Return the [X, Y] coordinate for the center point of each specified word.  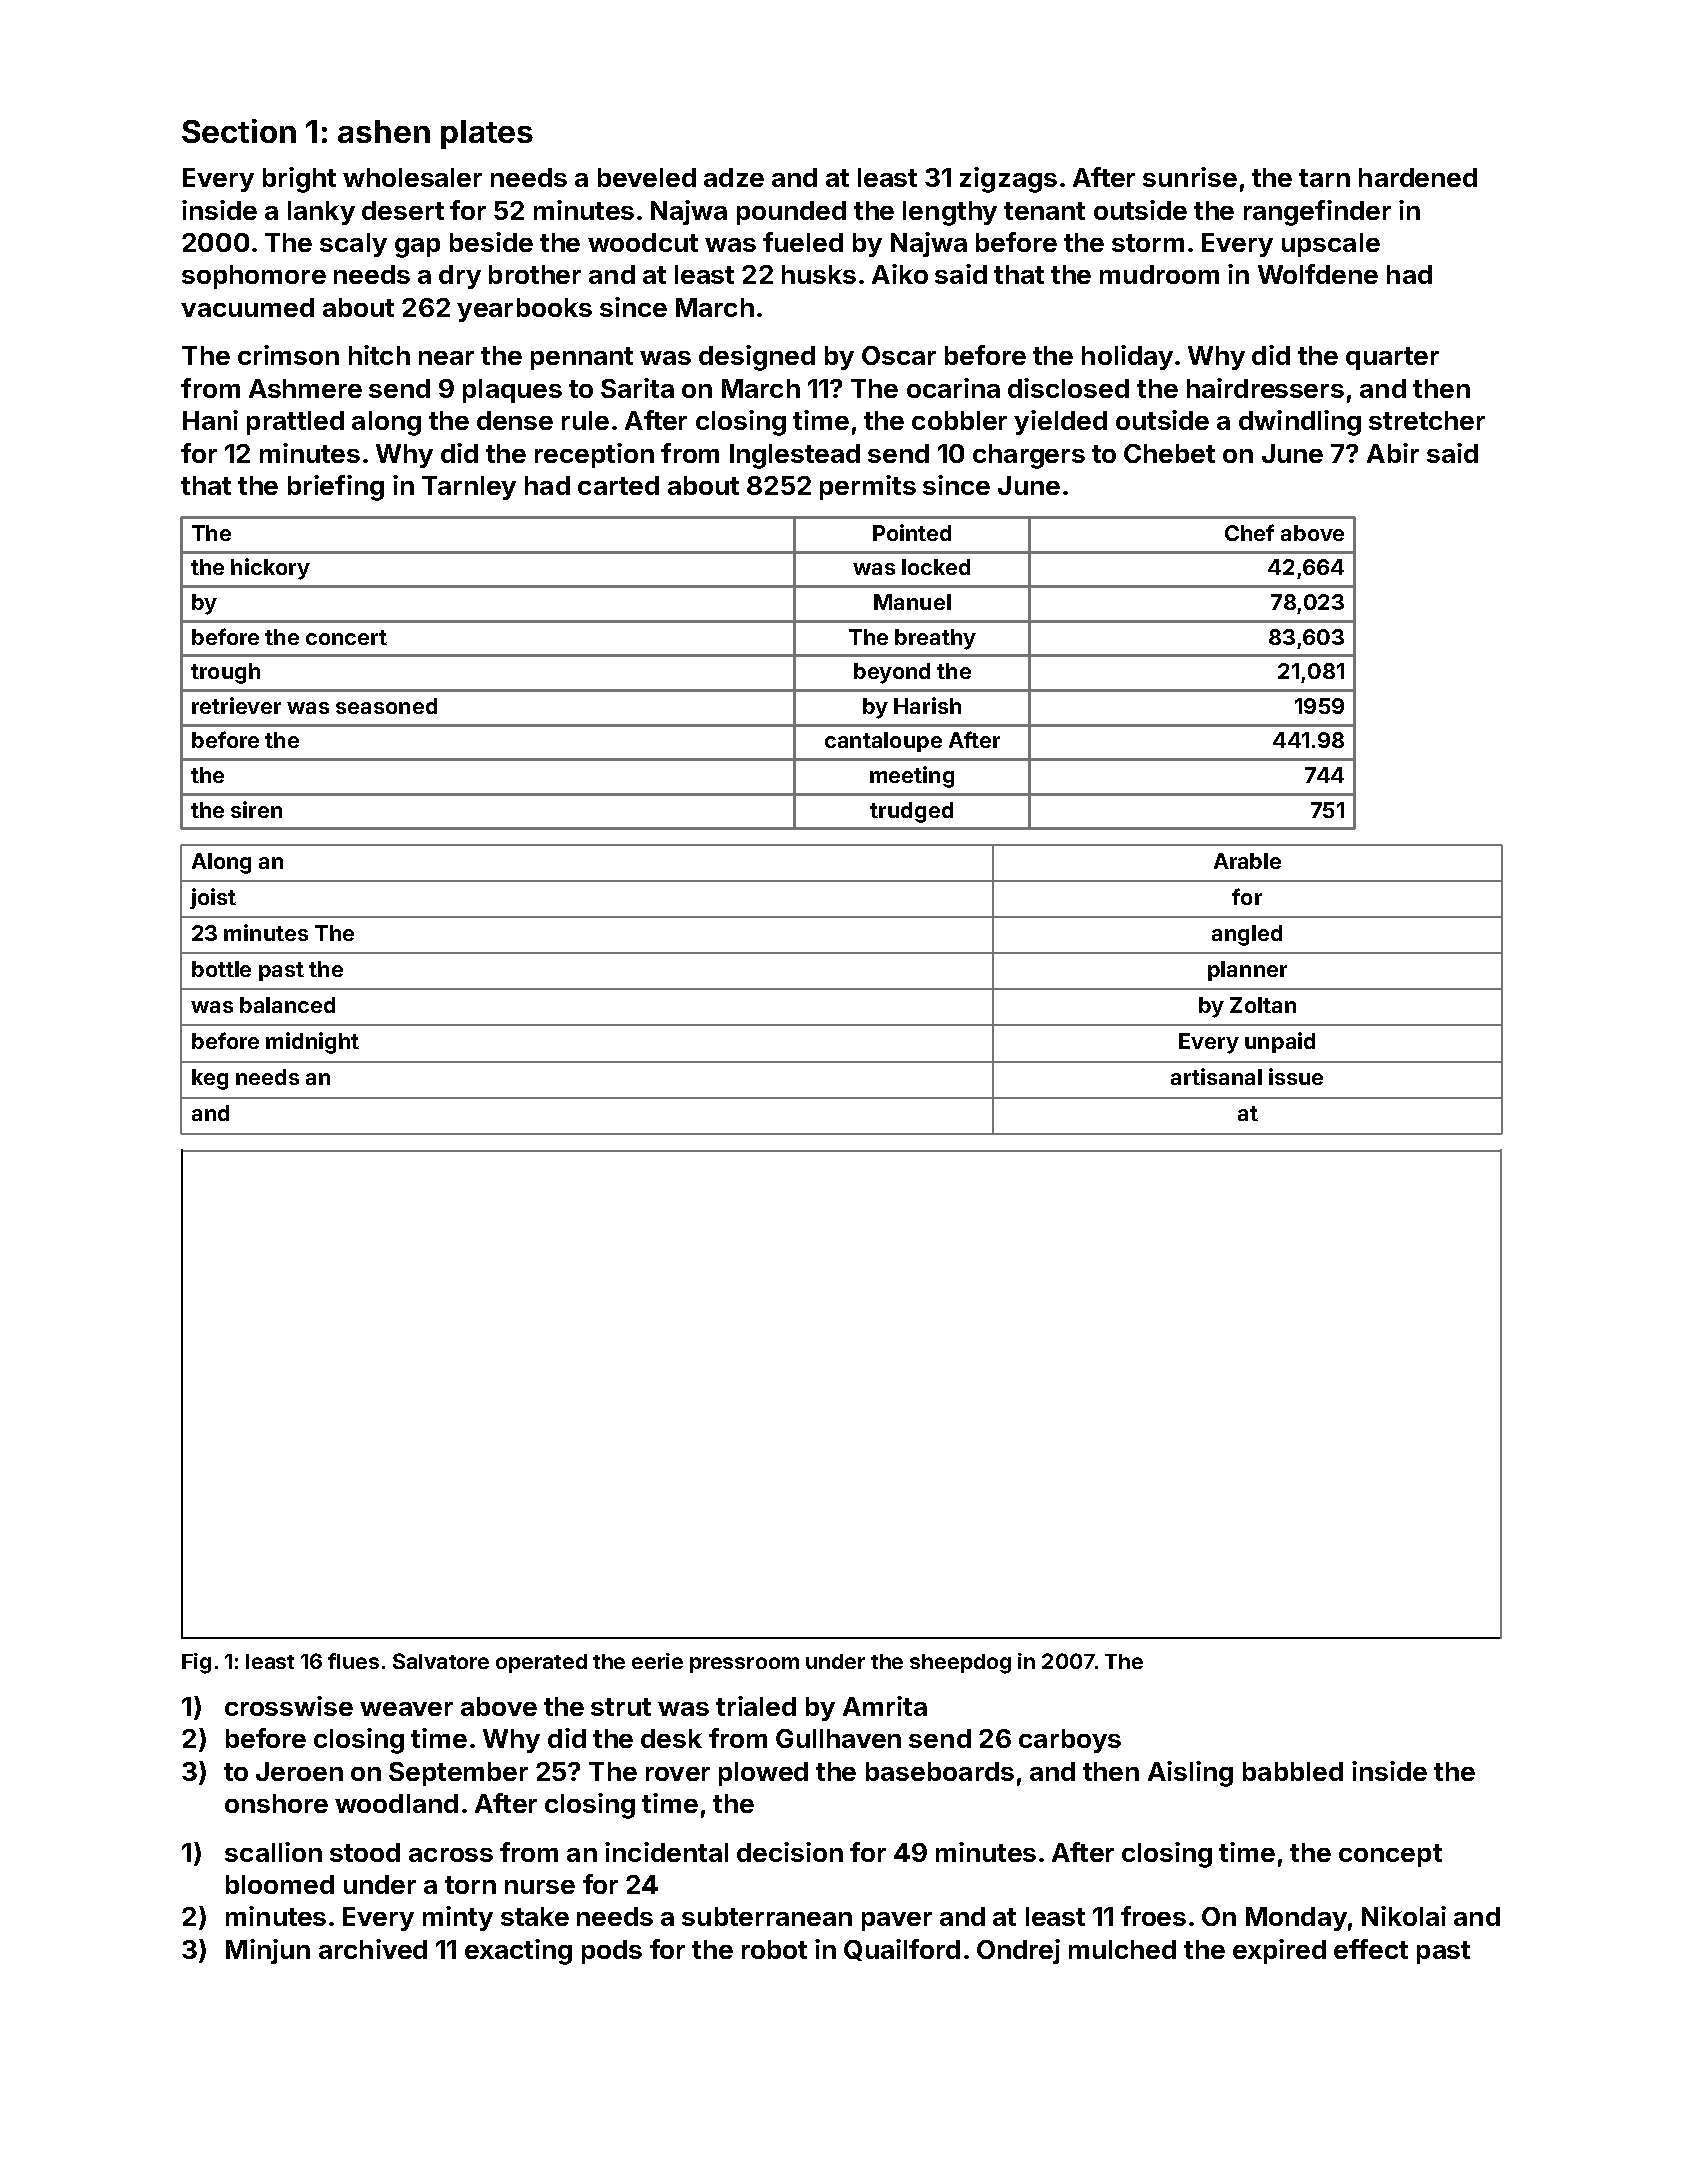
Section [239, 131]
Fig [196, 1663]
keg [210, 1079]
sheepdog [960, 1664]
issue [1296, 1076]
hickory [270, 569]
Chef [1249, 532]
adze [734, 177]
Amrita [885, 1706]
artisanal [1216, 1076]
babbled [1293, 1771]
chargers [1029, 456]
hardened [1418, 177]
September [458, 1774]
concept [1390, 1855]
